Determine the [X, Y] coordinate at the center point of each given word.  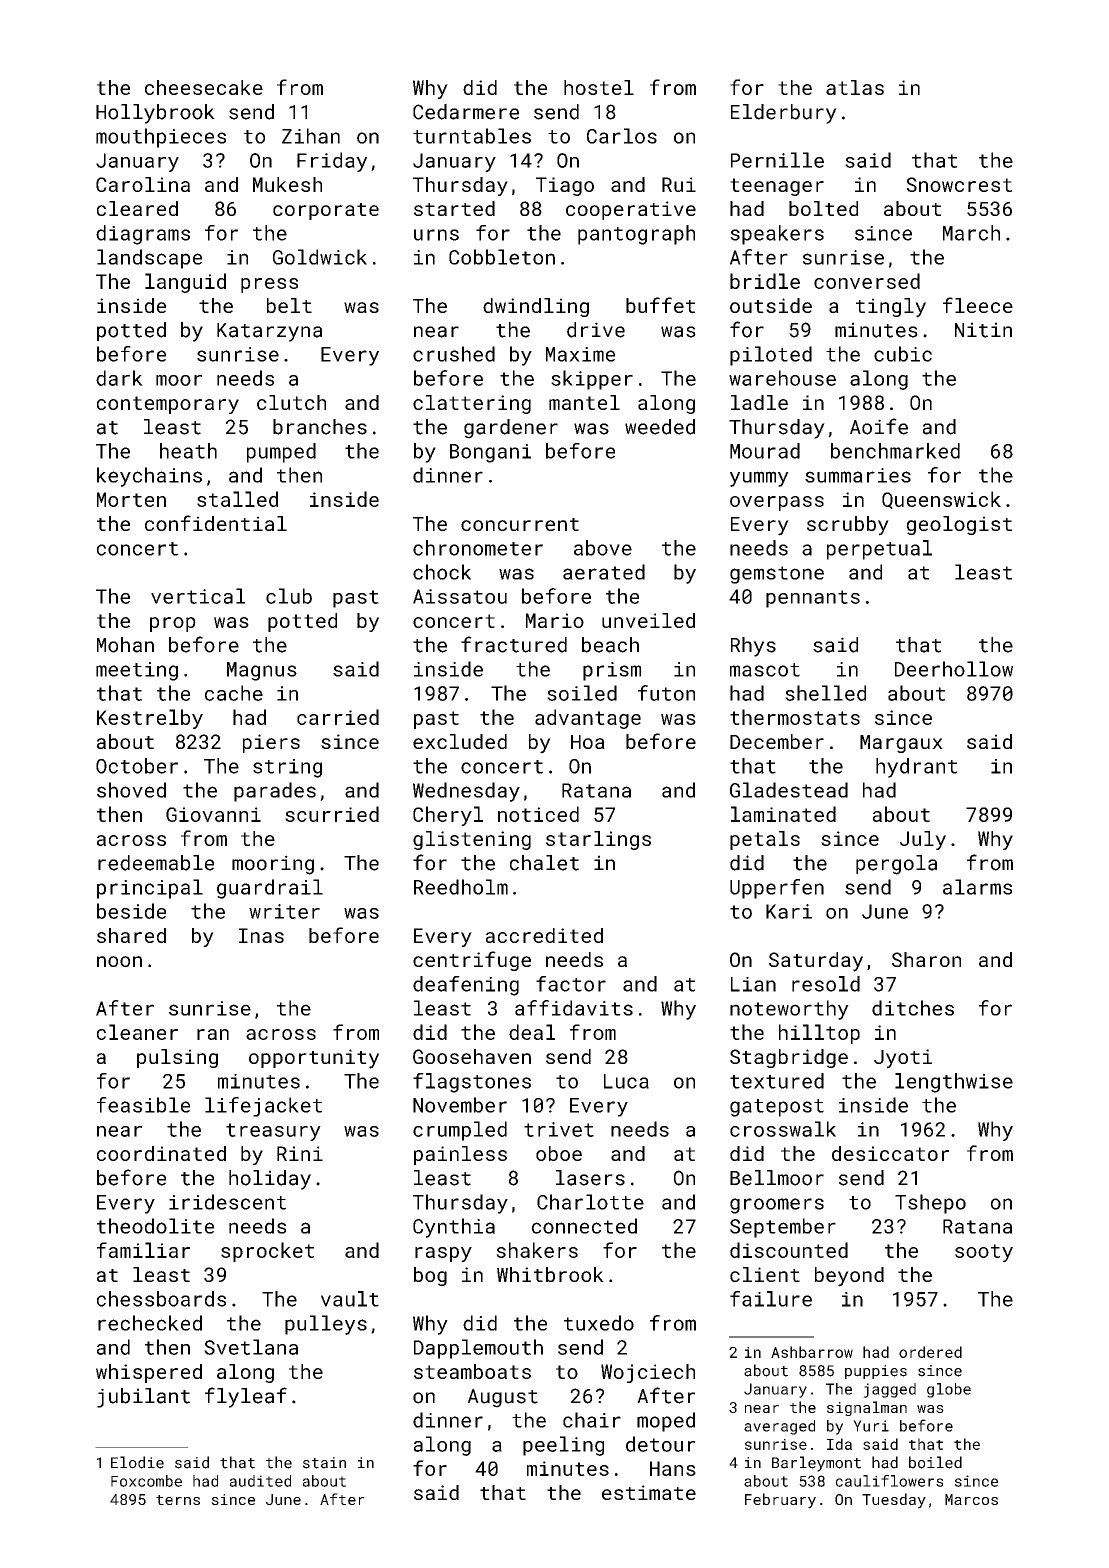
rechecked [150, 1323]
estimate [649, 1492]
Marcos [971, 1499]
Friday [332, 162]
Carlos [622, 136]
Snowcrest [959, 184]
